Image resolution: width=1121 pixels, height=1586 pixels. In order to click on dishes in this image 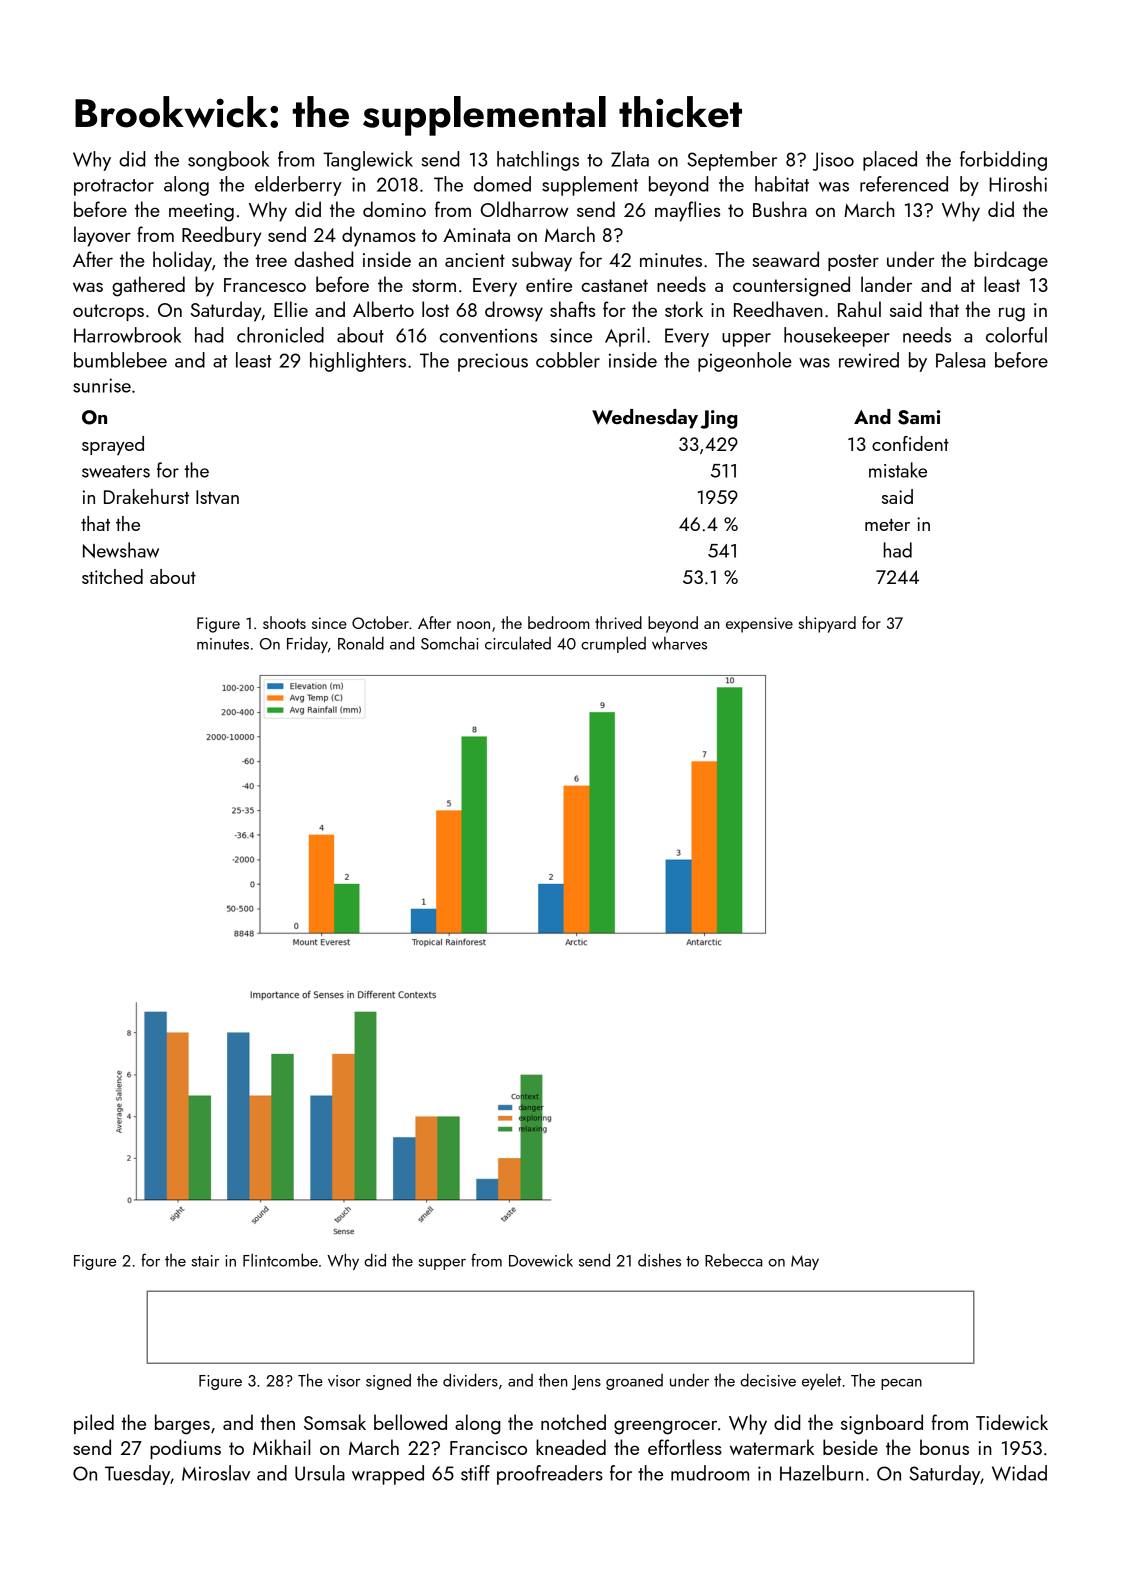, I will do `click(659, 1260)`.
